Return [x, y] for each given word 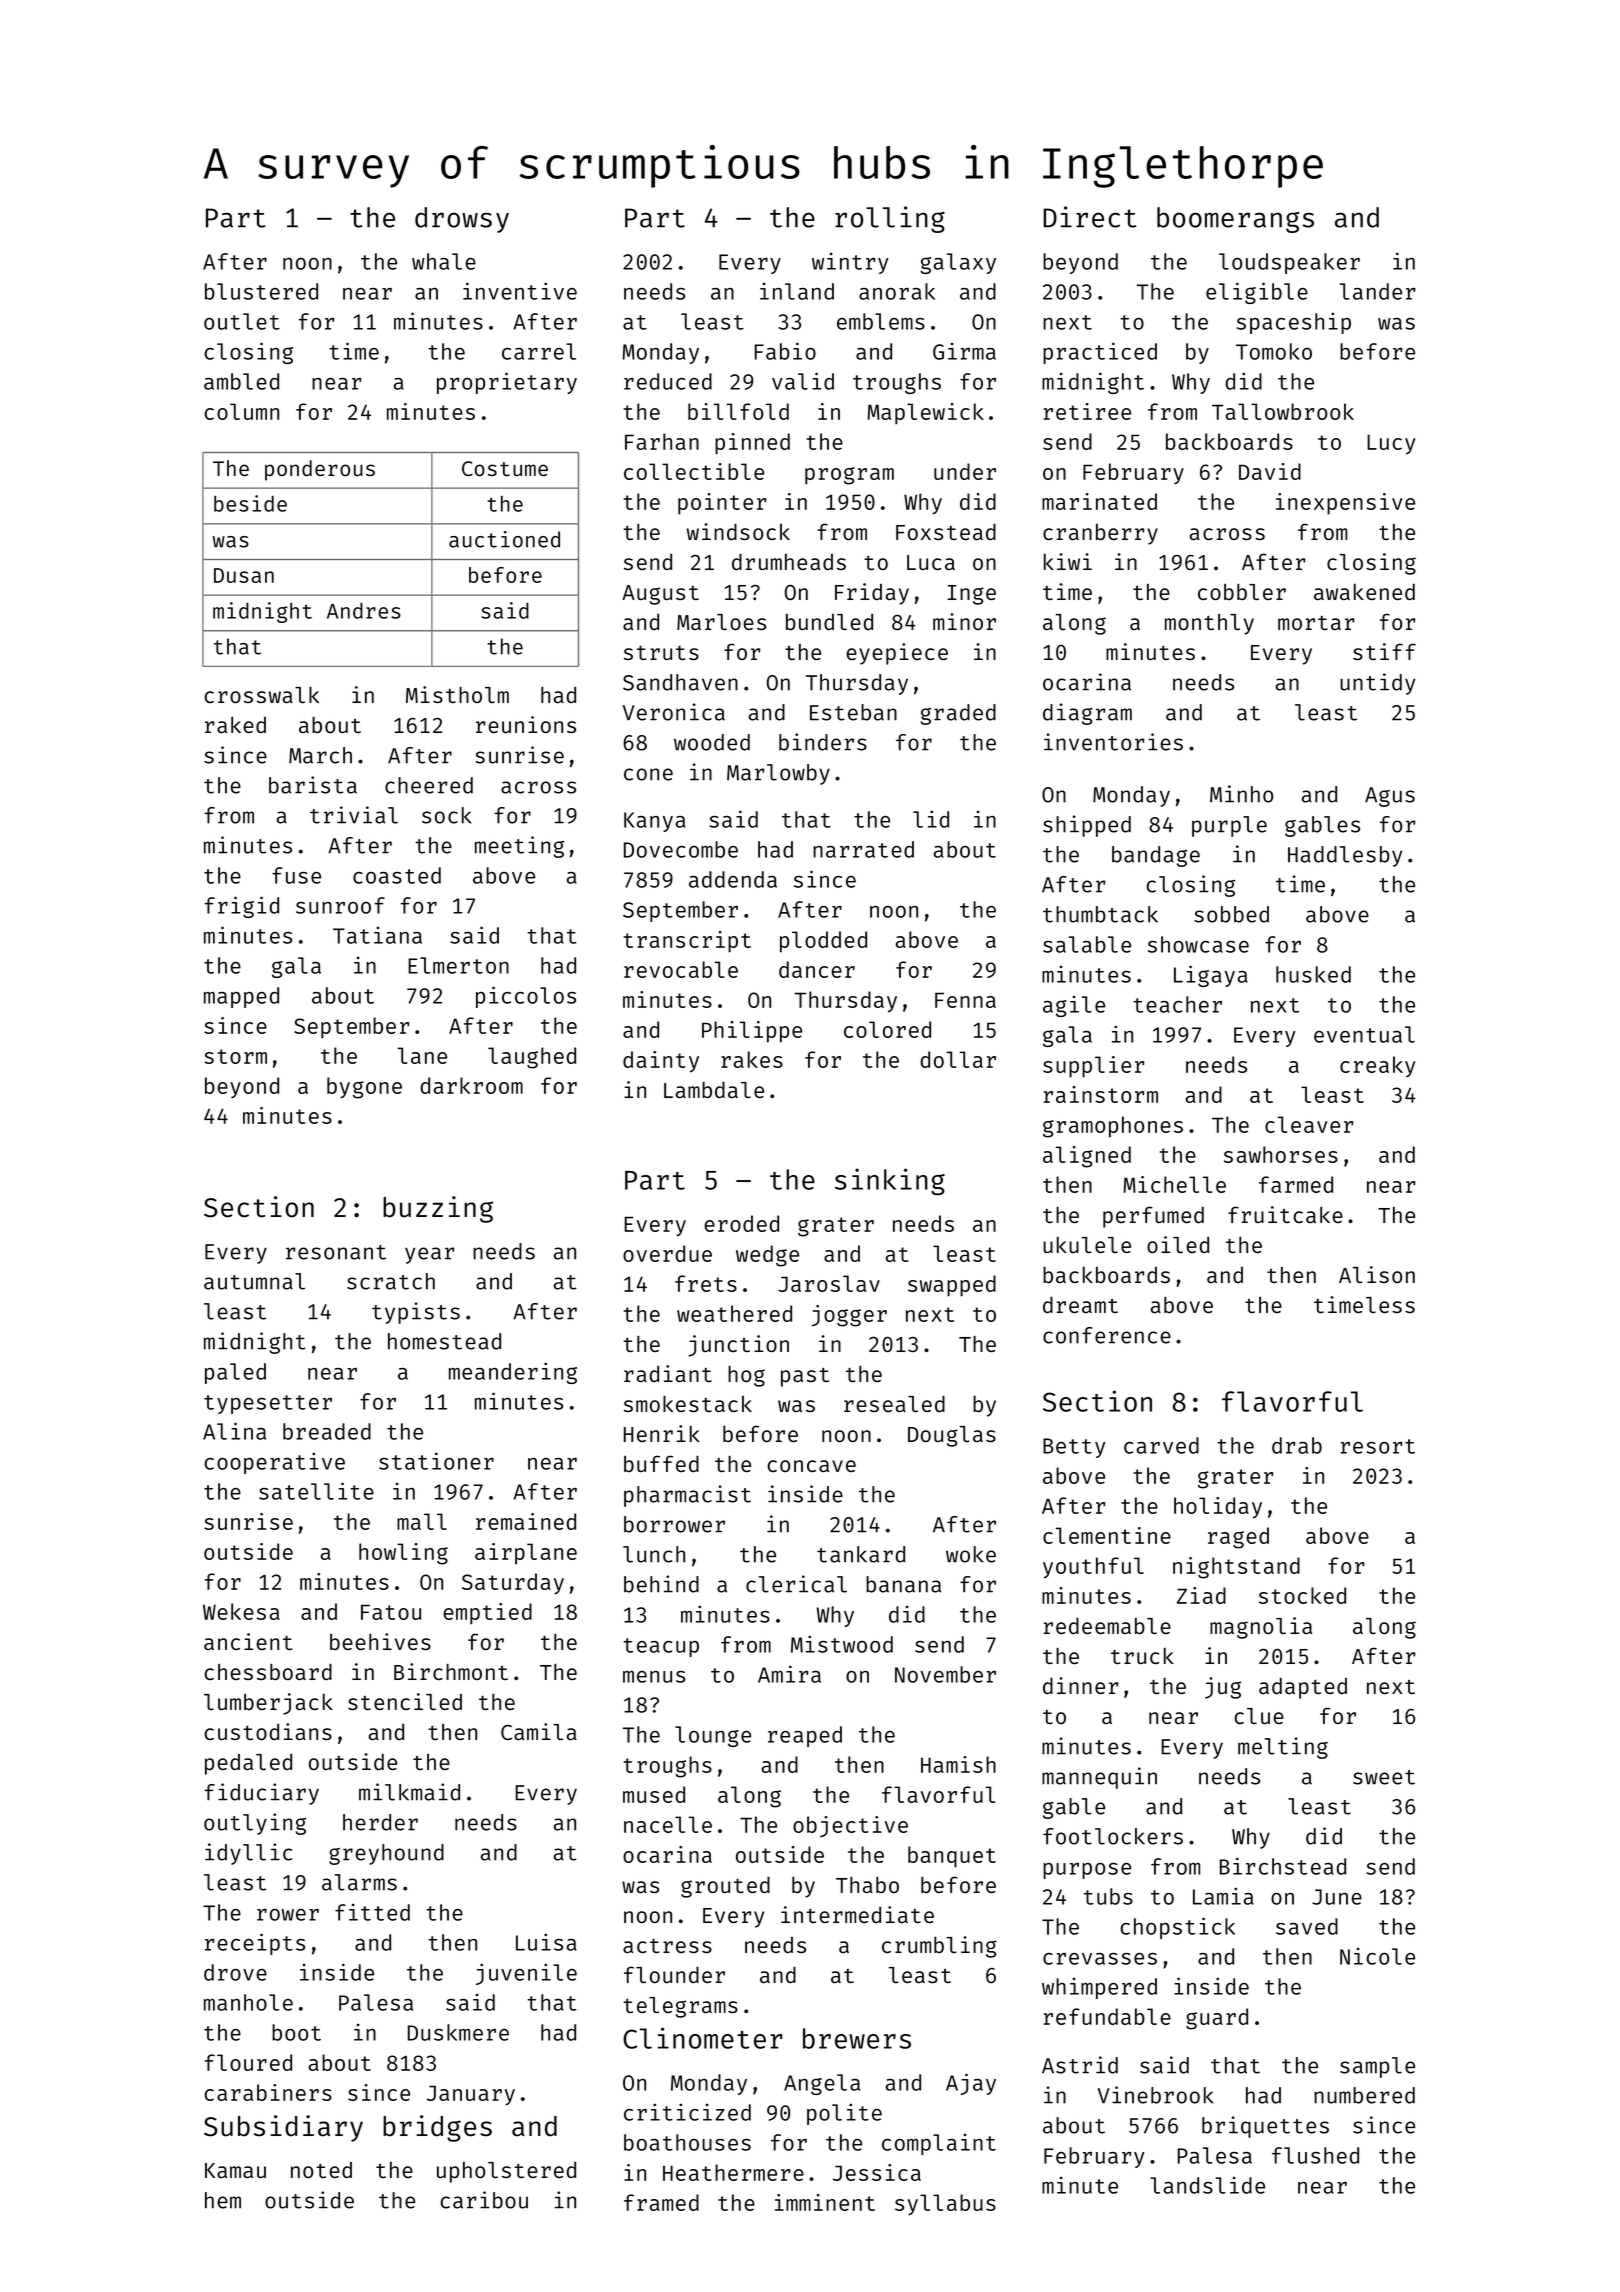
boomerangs [1235, 220]
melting [1283, 1748]
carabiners [268, 2092]
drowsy [462, 220]
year [430, 1255]
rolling [890, 219]
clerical [796, 1584]
